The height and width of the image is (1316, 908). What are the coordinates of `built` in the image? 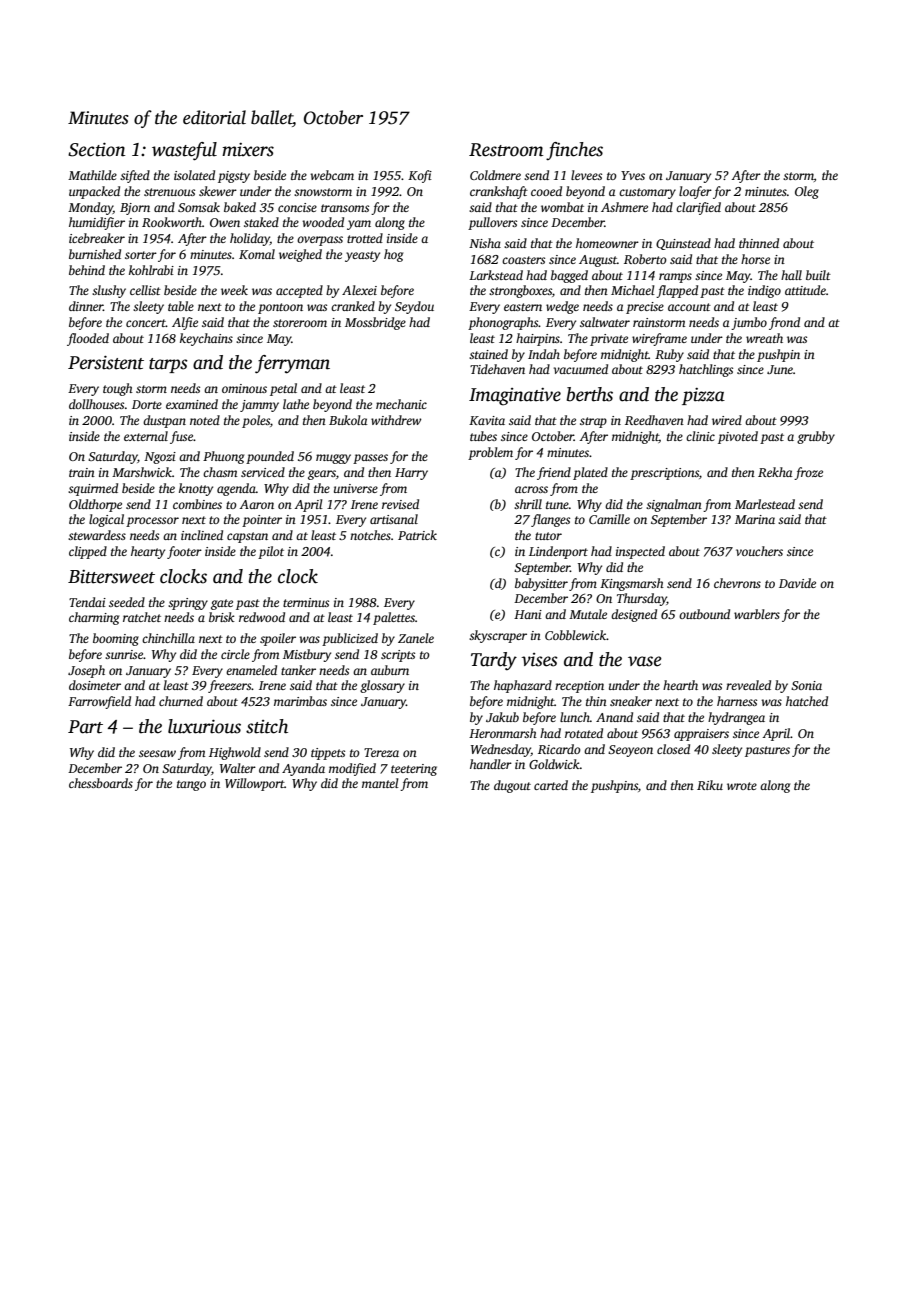 It's located at (818, 275).
